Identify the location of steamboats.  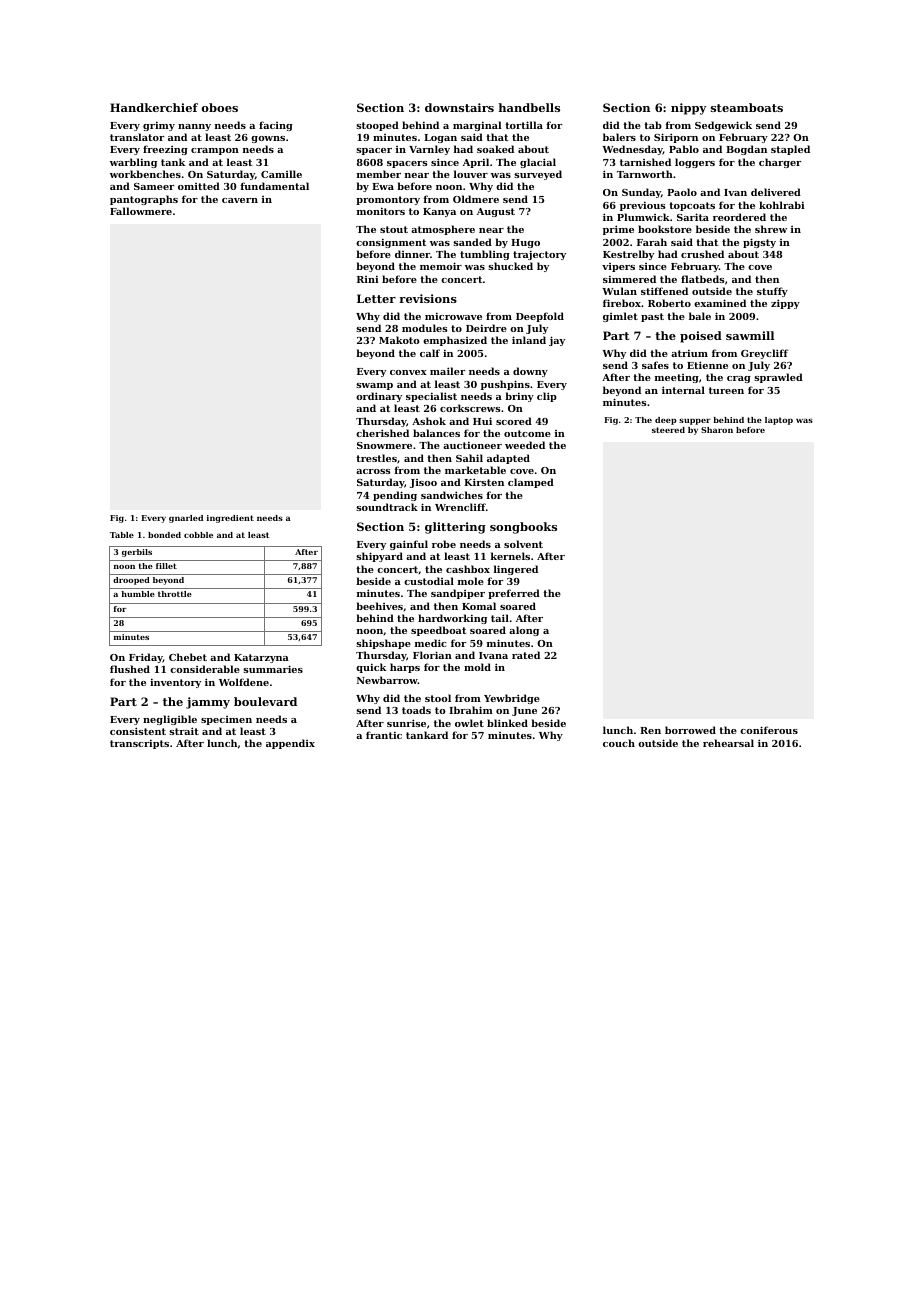
(747, 107).
